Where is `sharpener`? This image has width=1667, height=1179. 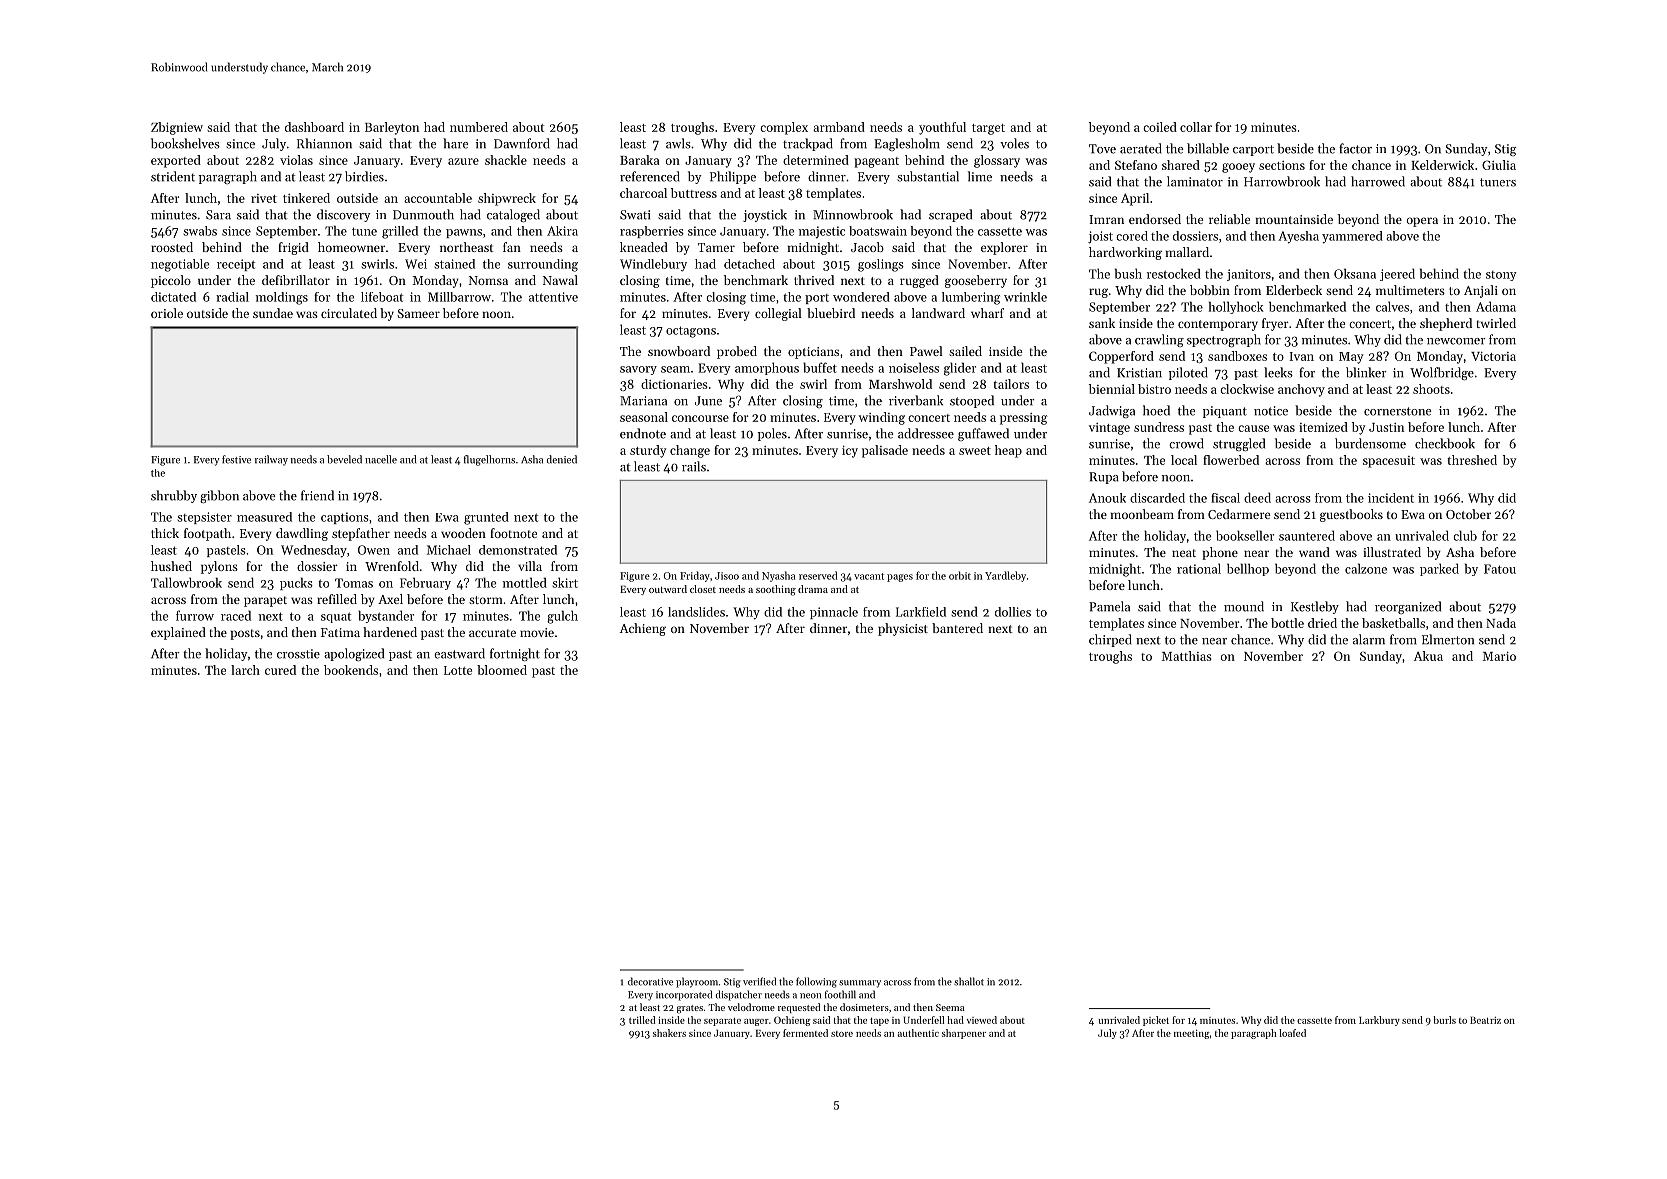
sharpener is located at coordinates (964, 1034).
